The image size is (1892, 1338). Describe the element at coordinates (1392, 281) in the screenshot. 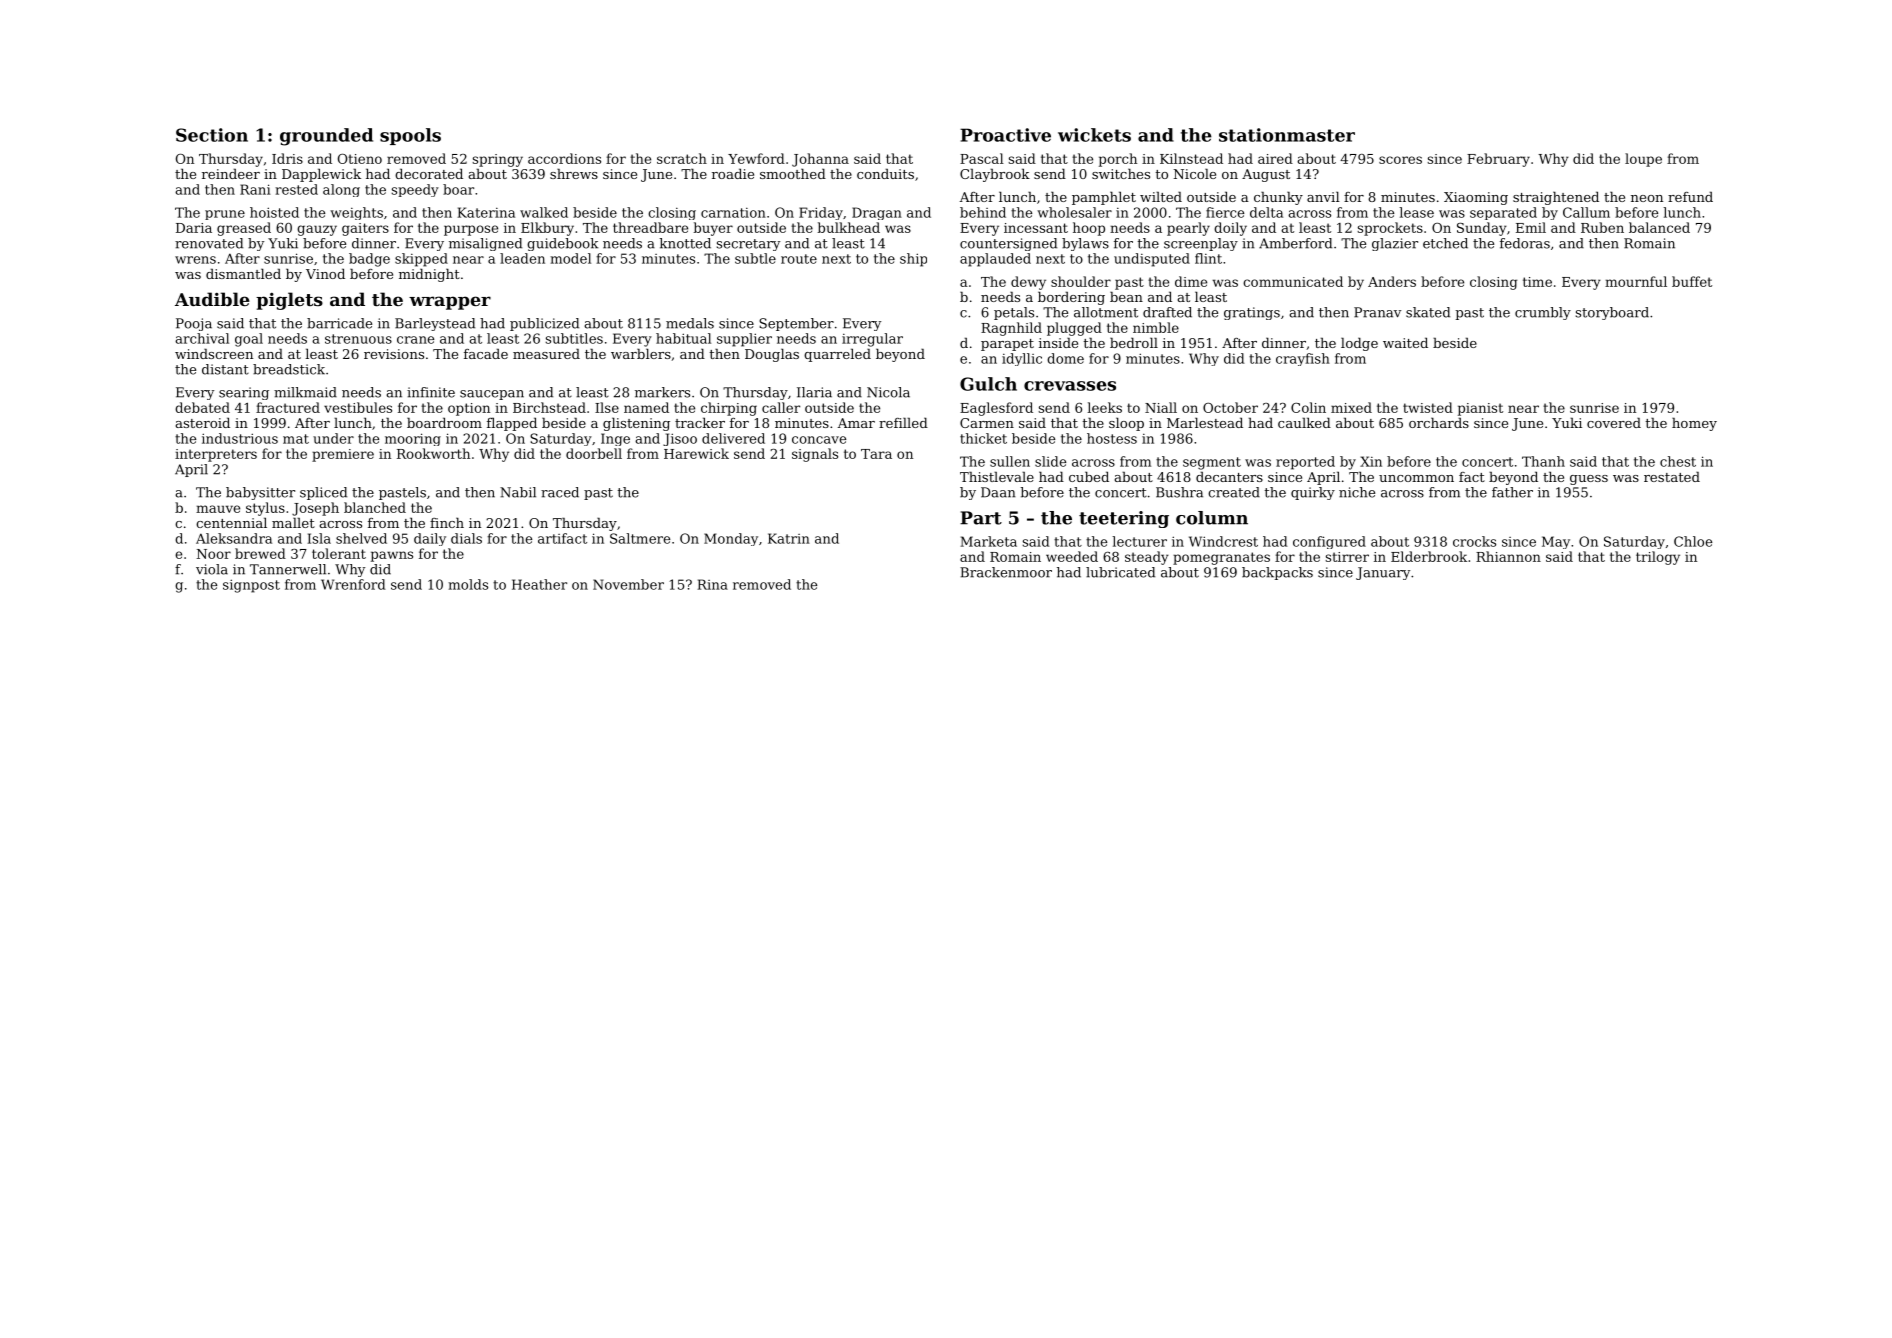

I see `Anders` at that location.
